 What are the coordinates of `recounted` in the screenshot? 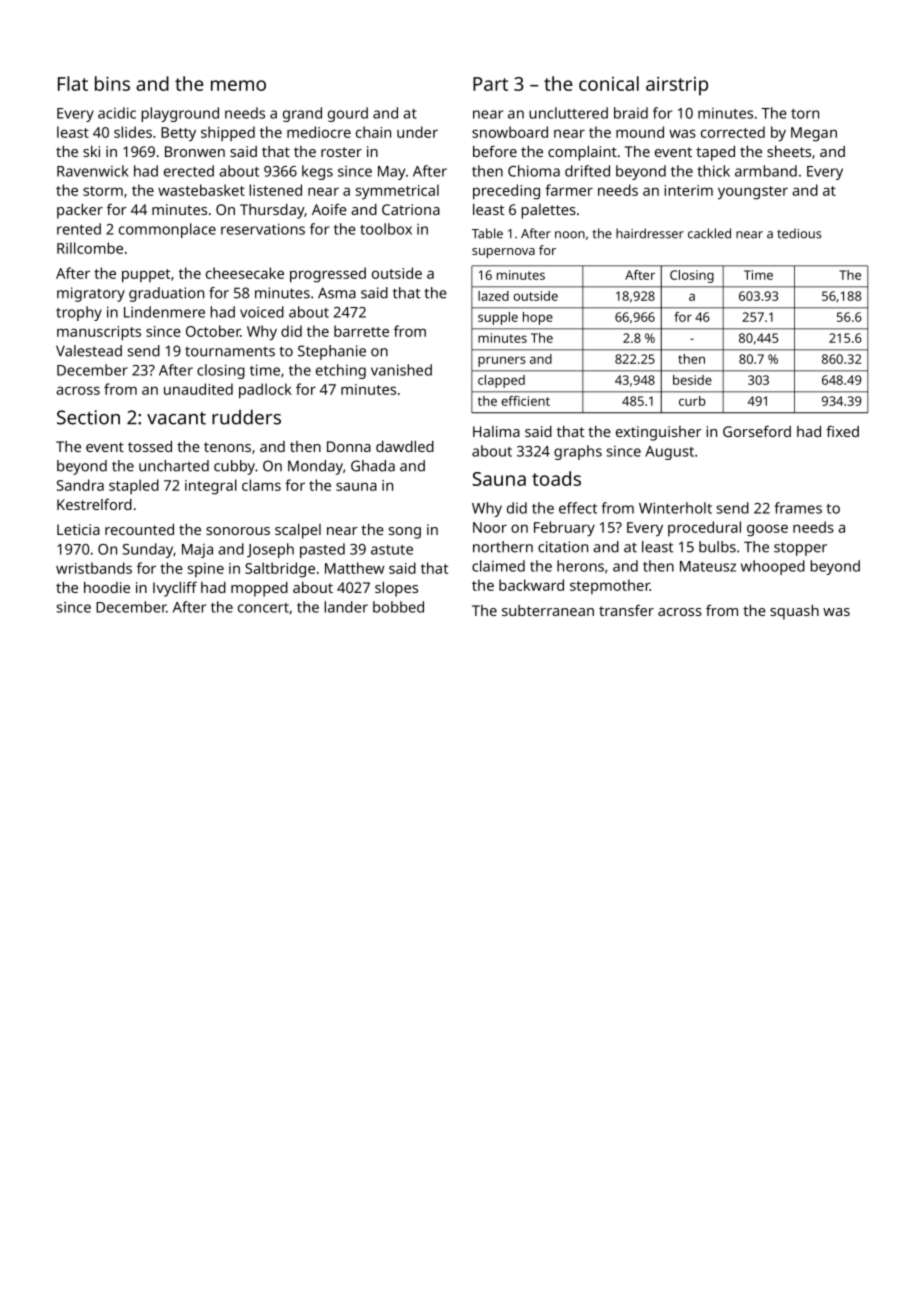 It's located at (139, 529).
